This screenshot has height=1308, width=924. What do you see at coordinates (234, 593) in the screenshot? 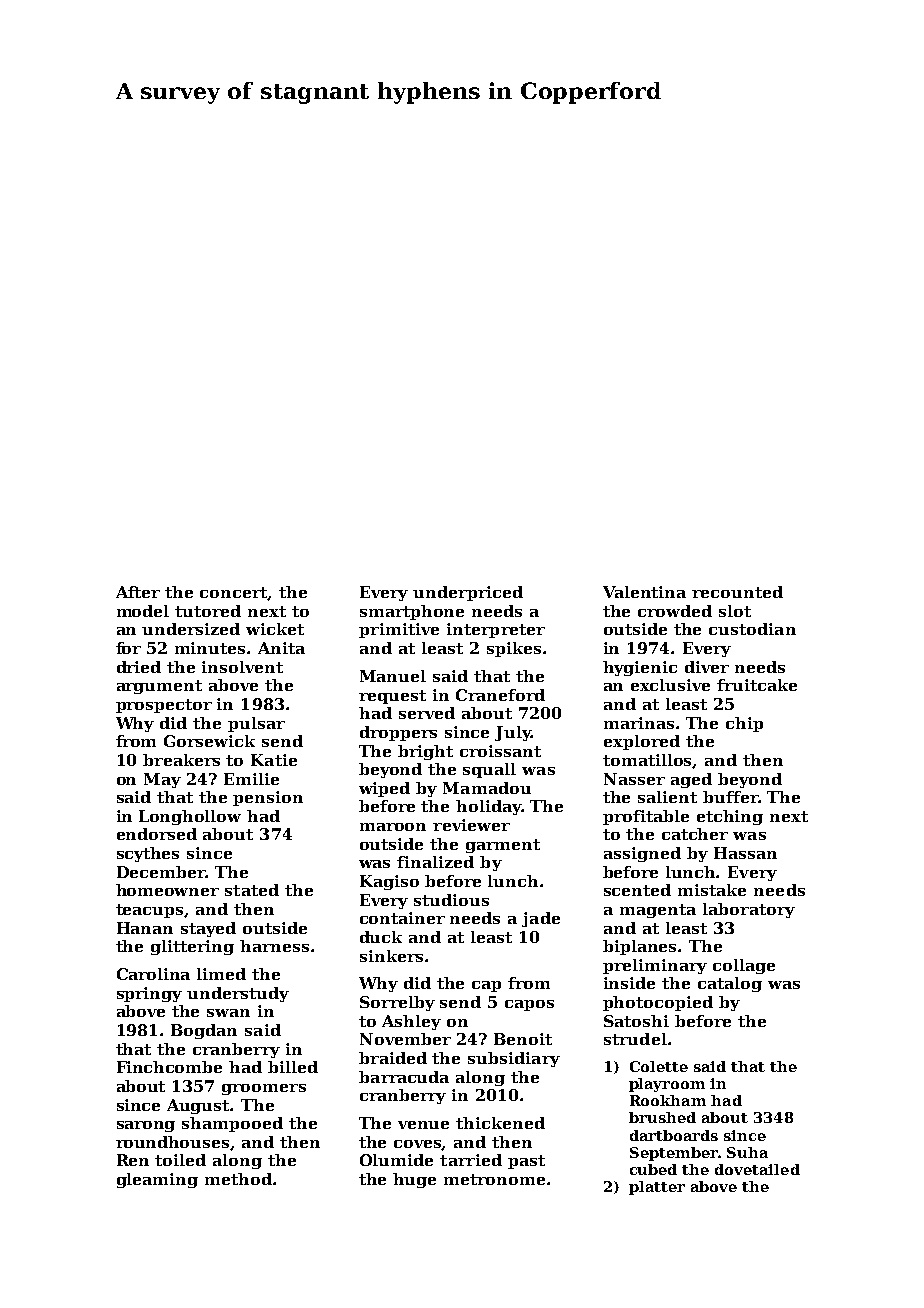
I see `concert` at bounding box center [234, 593].
